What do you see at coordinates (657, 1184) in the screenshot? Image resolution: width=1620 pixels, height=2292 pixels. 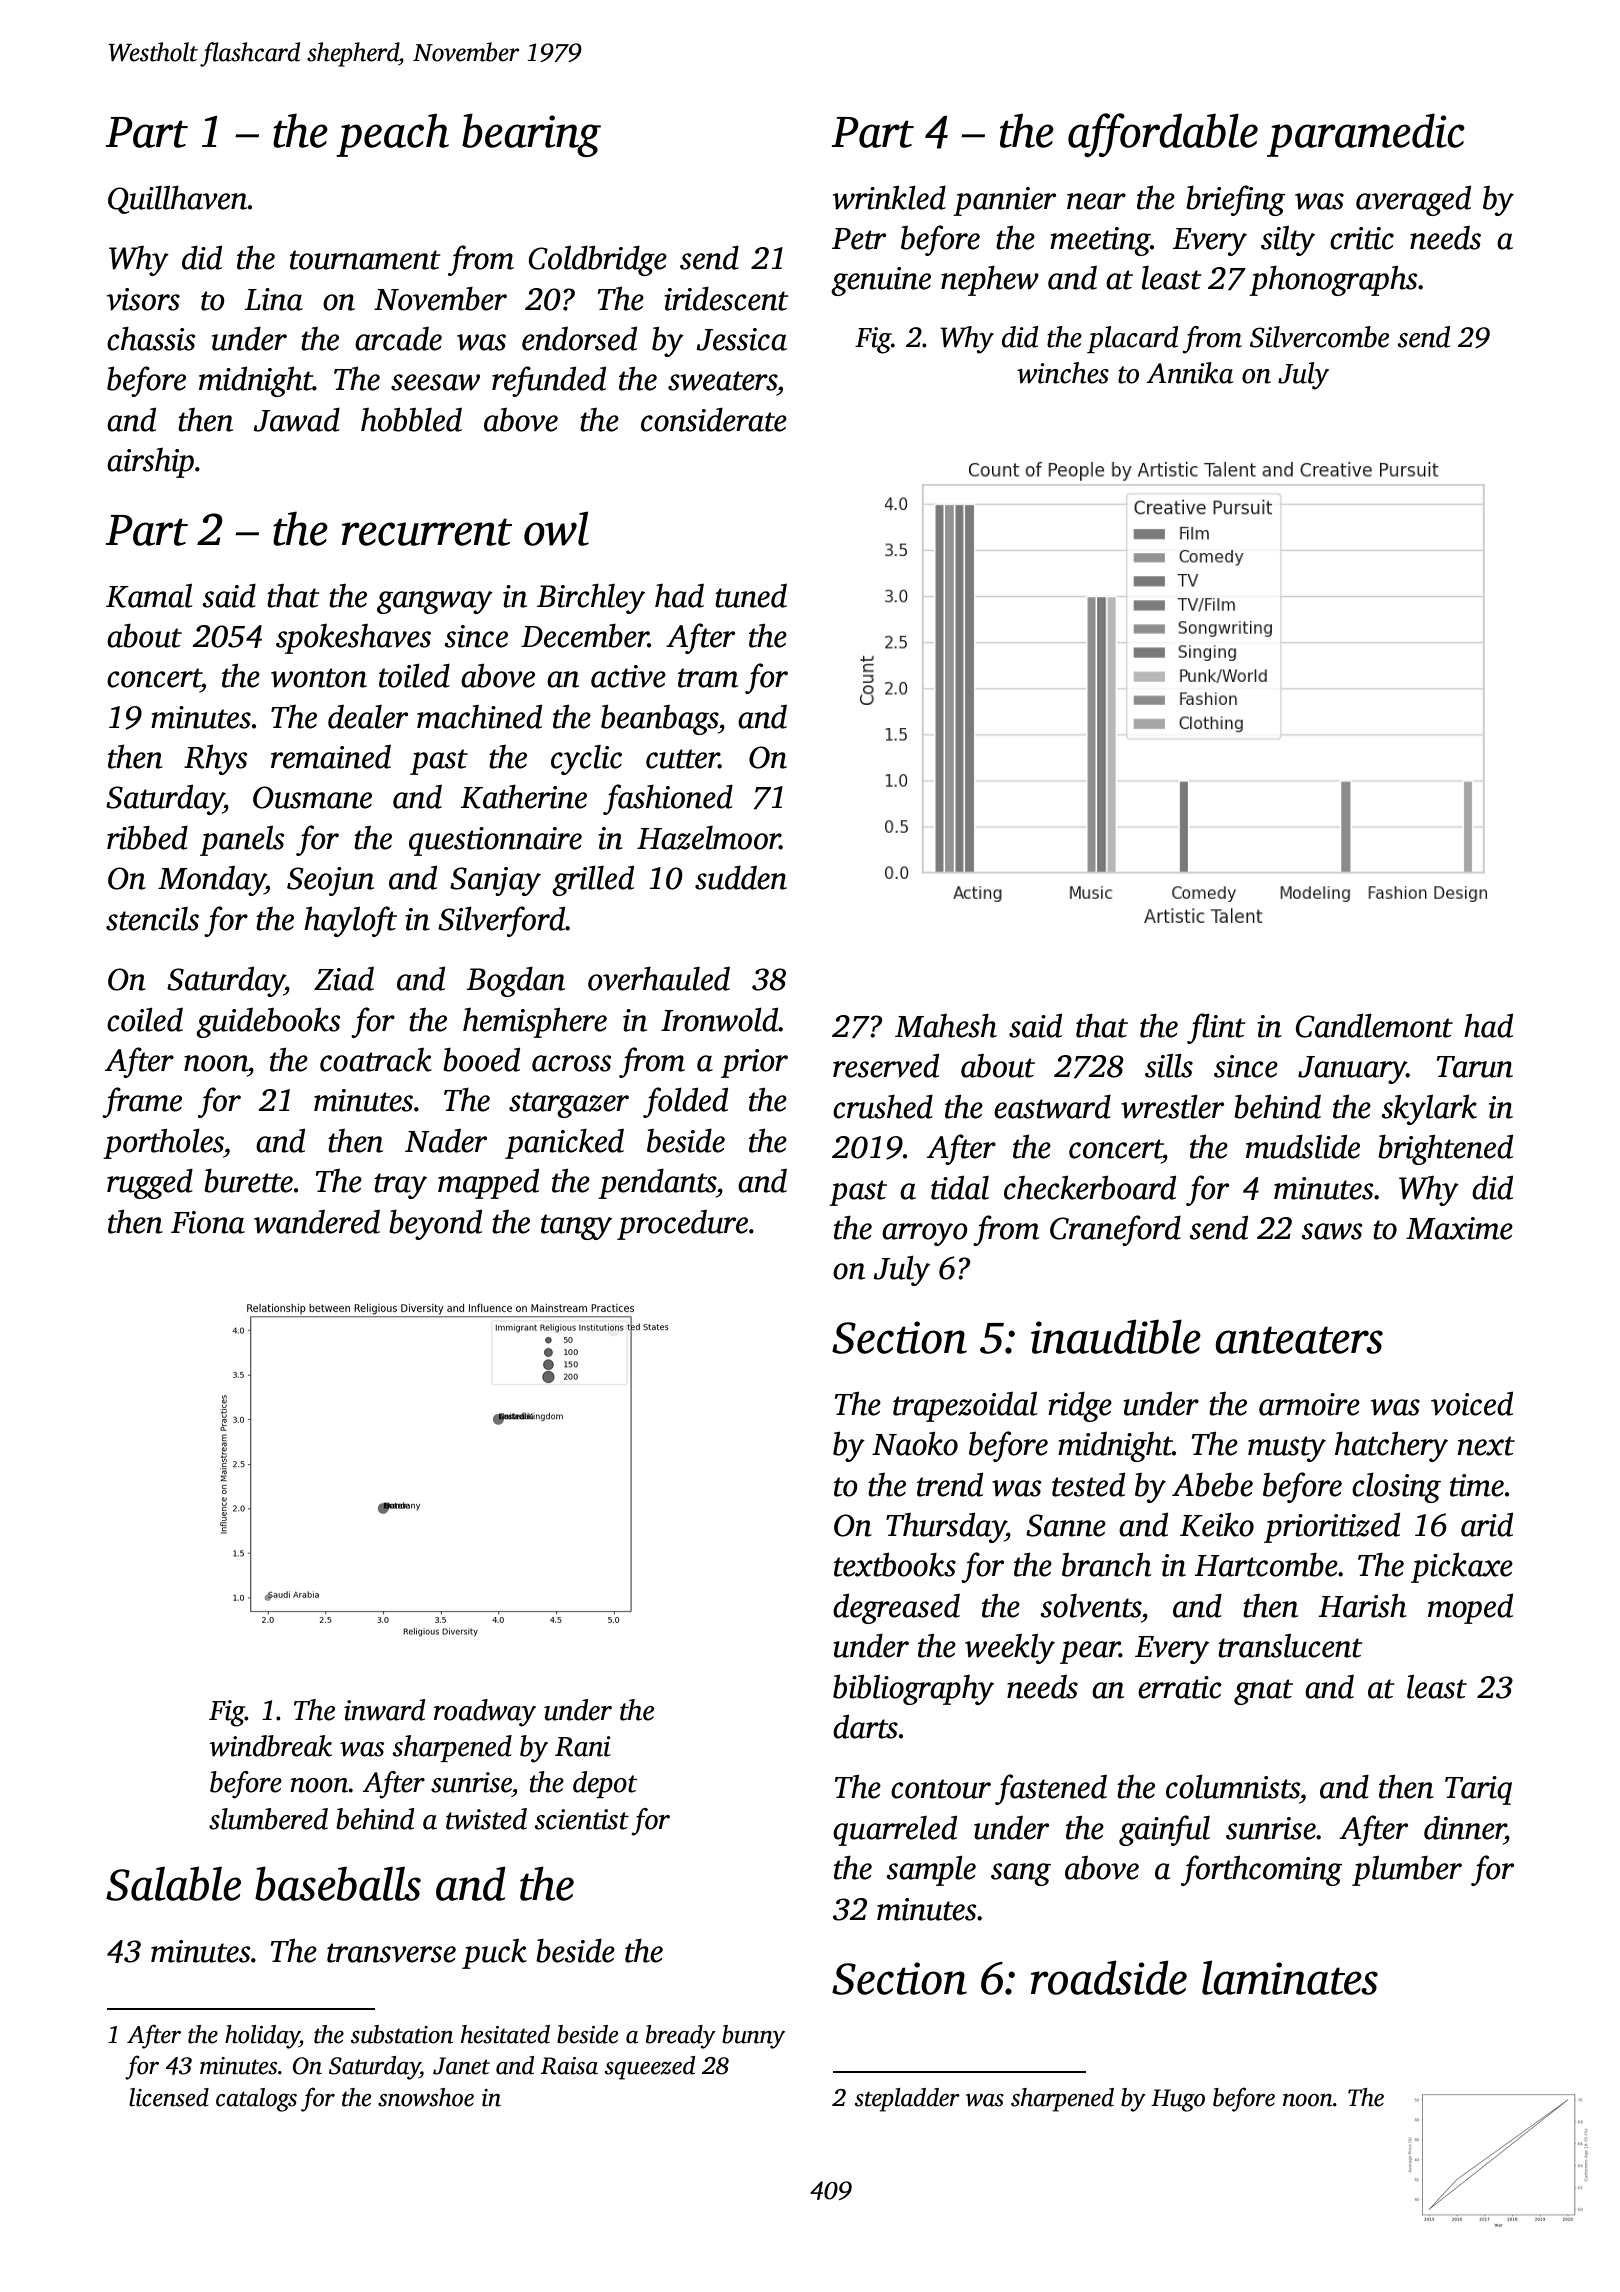 I see `pendants` at bounding box center [657, 1184].
